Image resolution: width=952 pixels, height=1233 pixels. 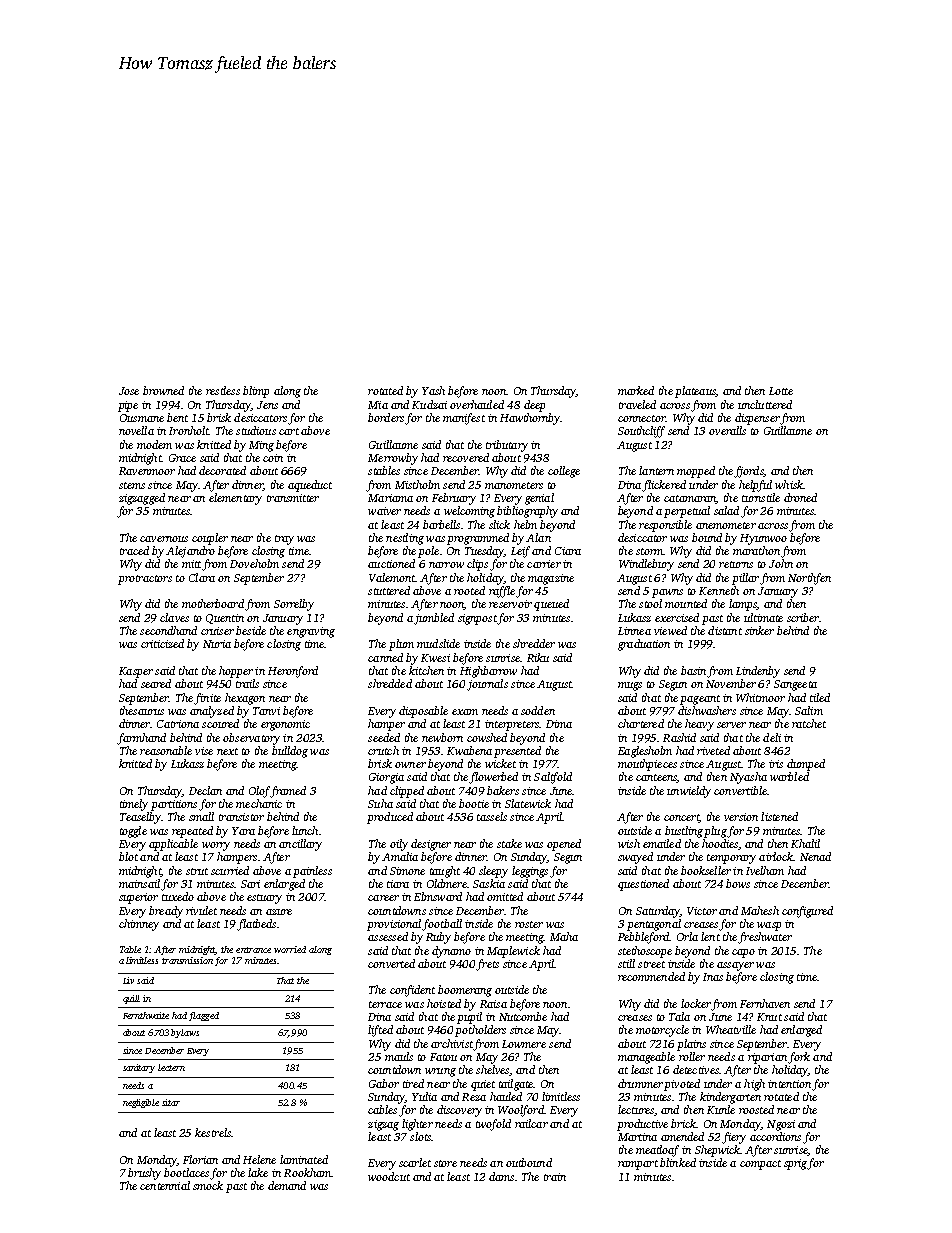 What do you see at coordinates (142, 418) in the screenshot?
I see `Ousmane` at bounding box center [142, 418].
